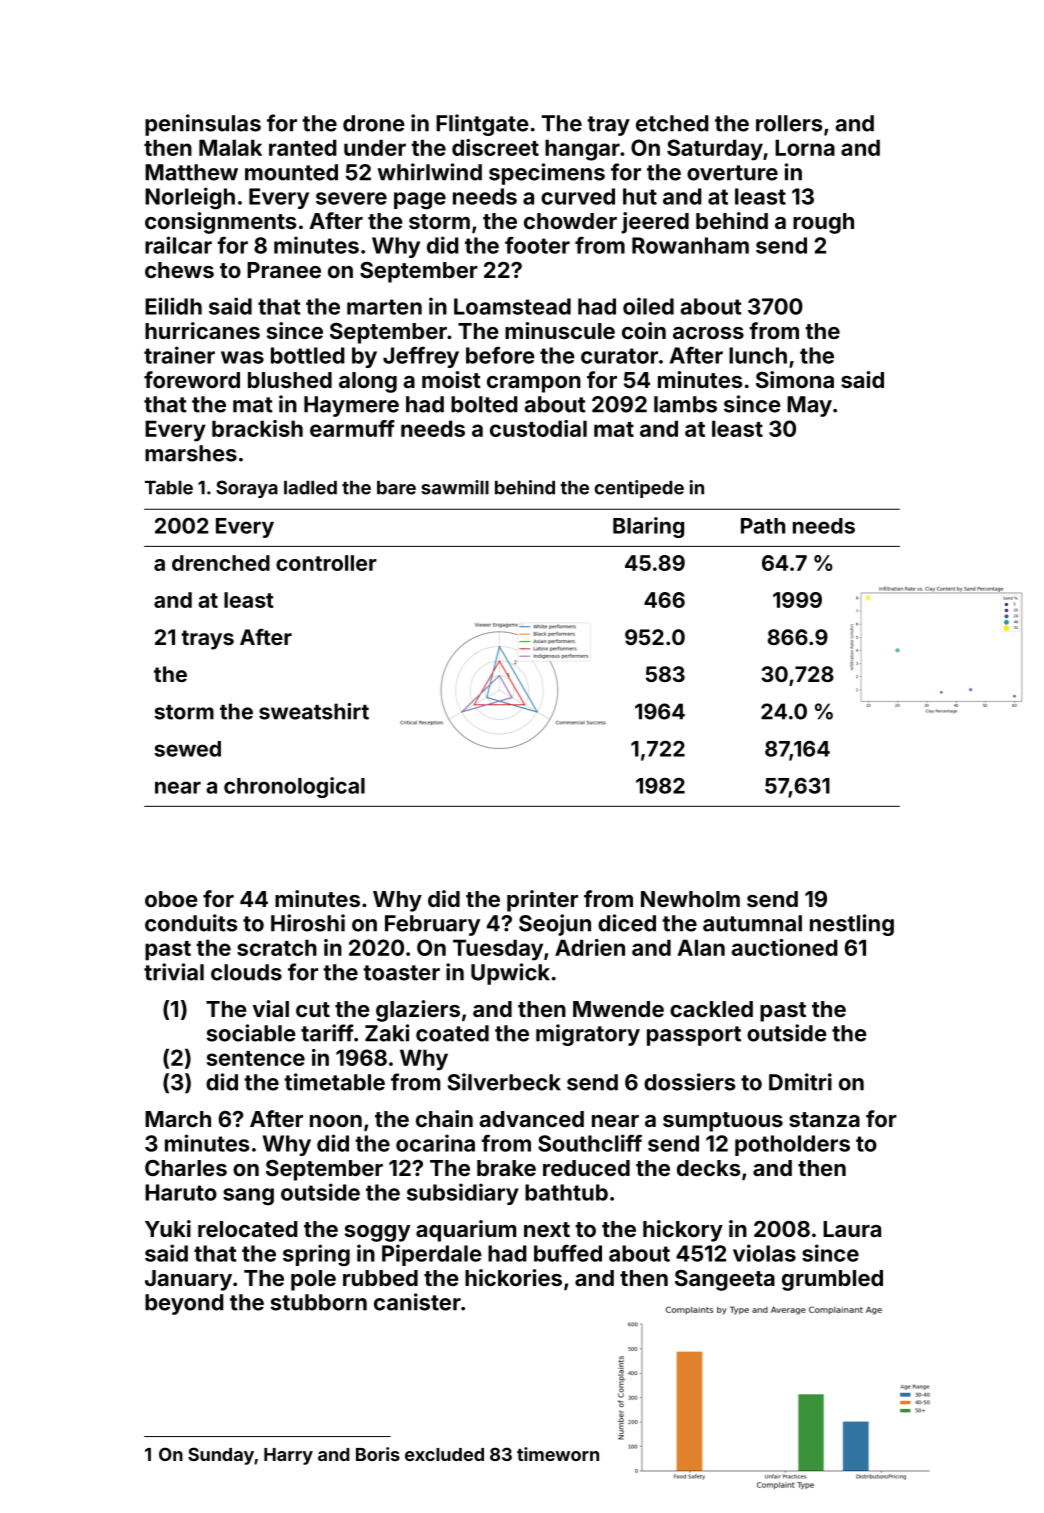  I want to click on Dmitri, so click(800, 1082).
